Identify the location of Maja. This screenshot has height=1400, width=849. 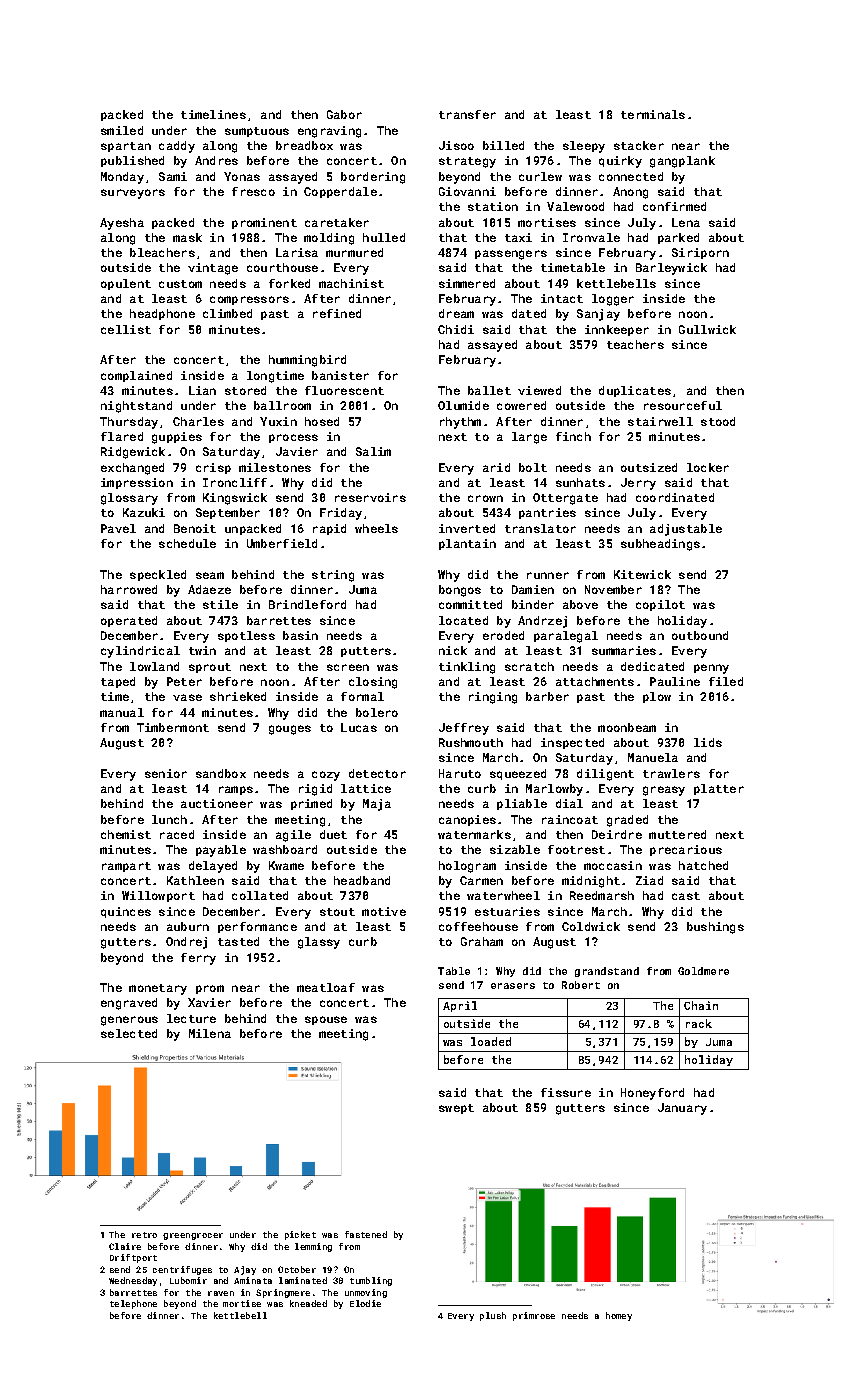
(377, 805).
